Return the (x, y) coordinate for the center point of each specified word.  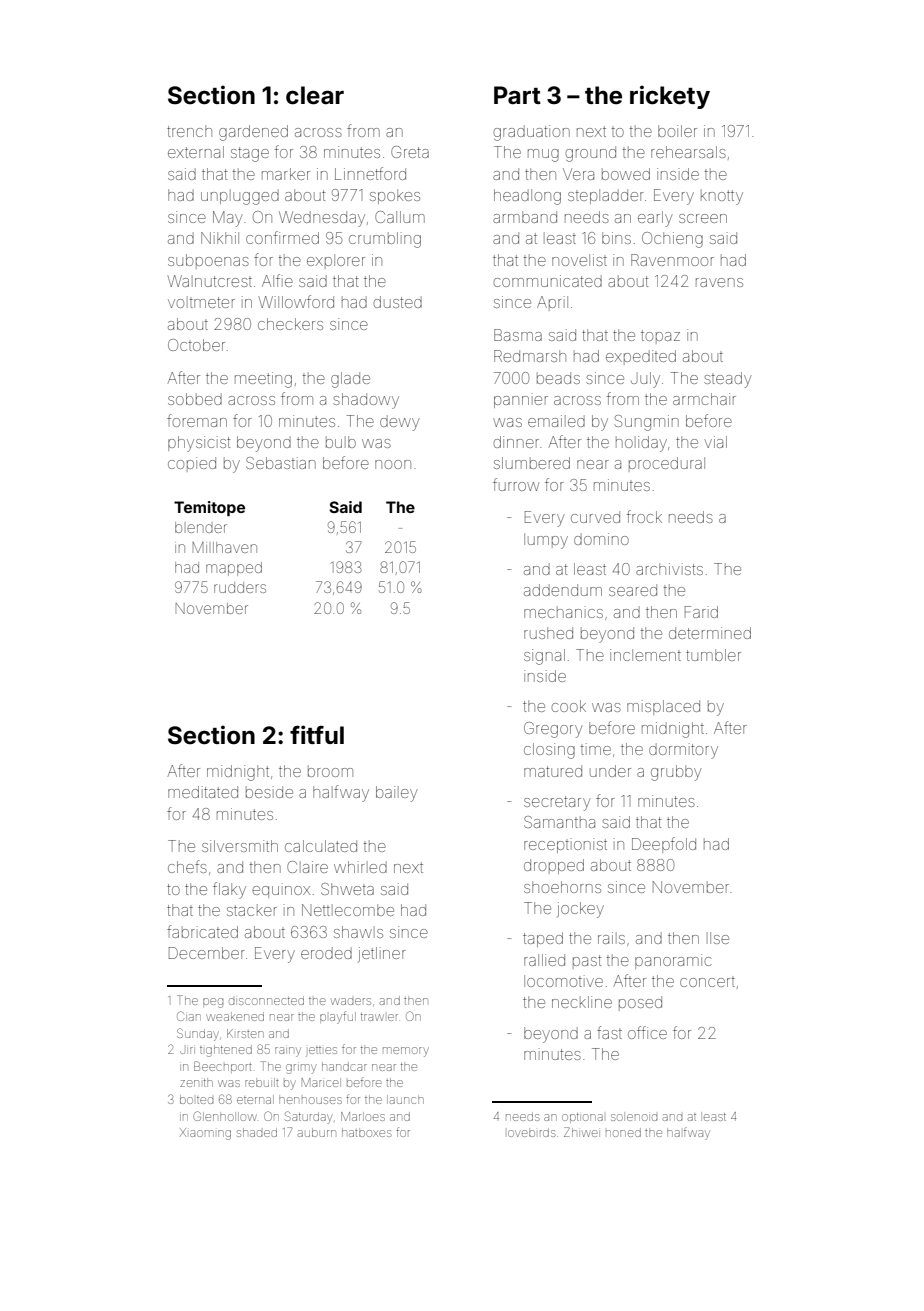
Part (517, 95)
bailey (397, 794)
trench (189, 131)
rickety (670, 97)
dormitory (683, 751)
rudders (240, 587)
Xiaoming (205, 1134)
